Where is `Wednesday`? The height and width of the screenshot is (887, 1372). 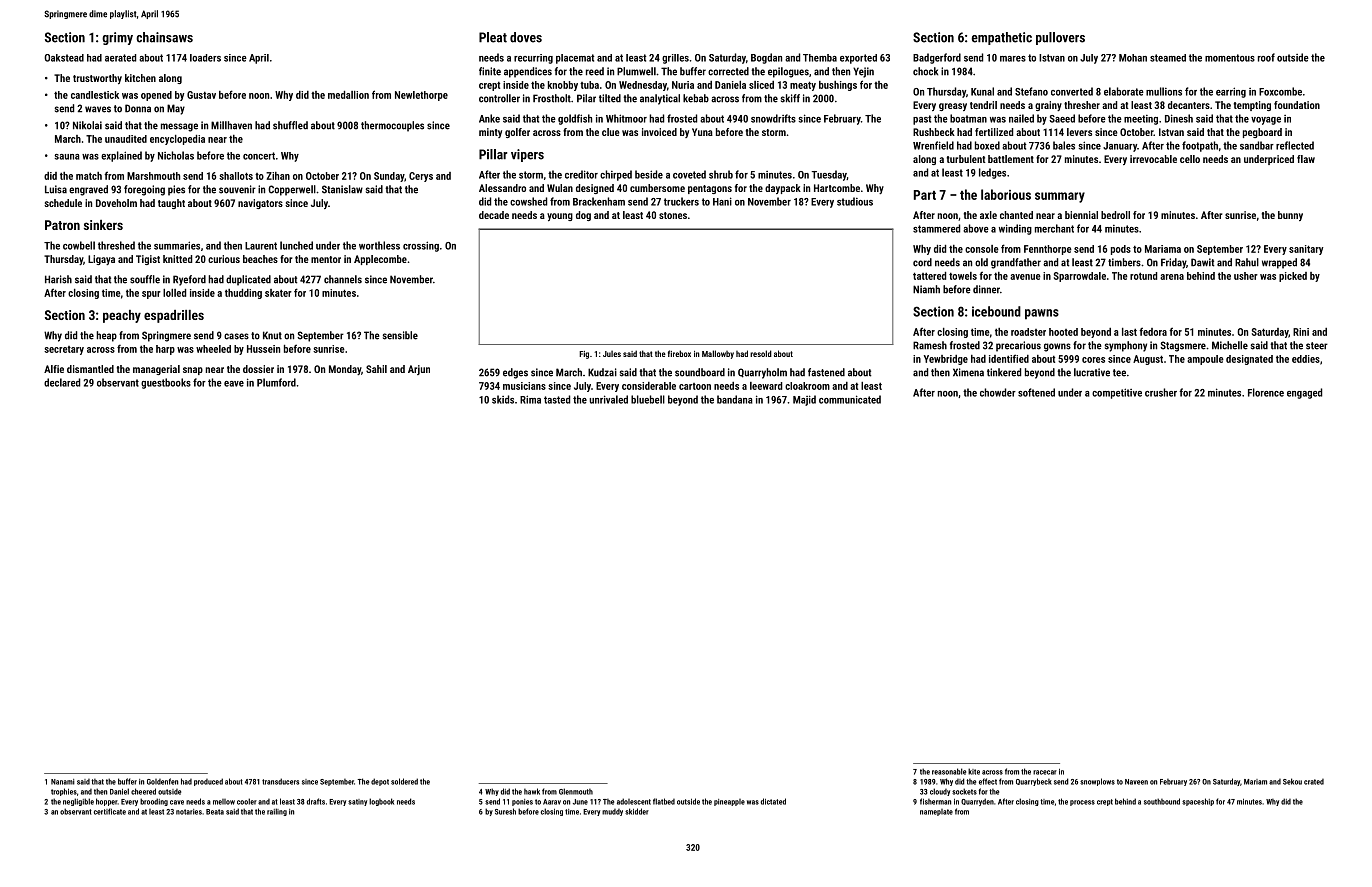 Wednesday is located at coordinates (643, 86).
